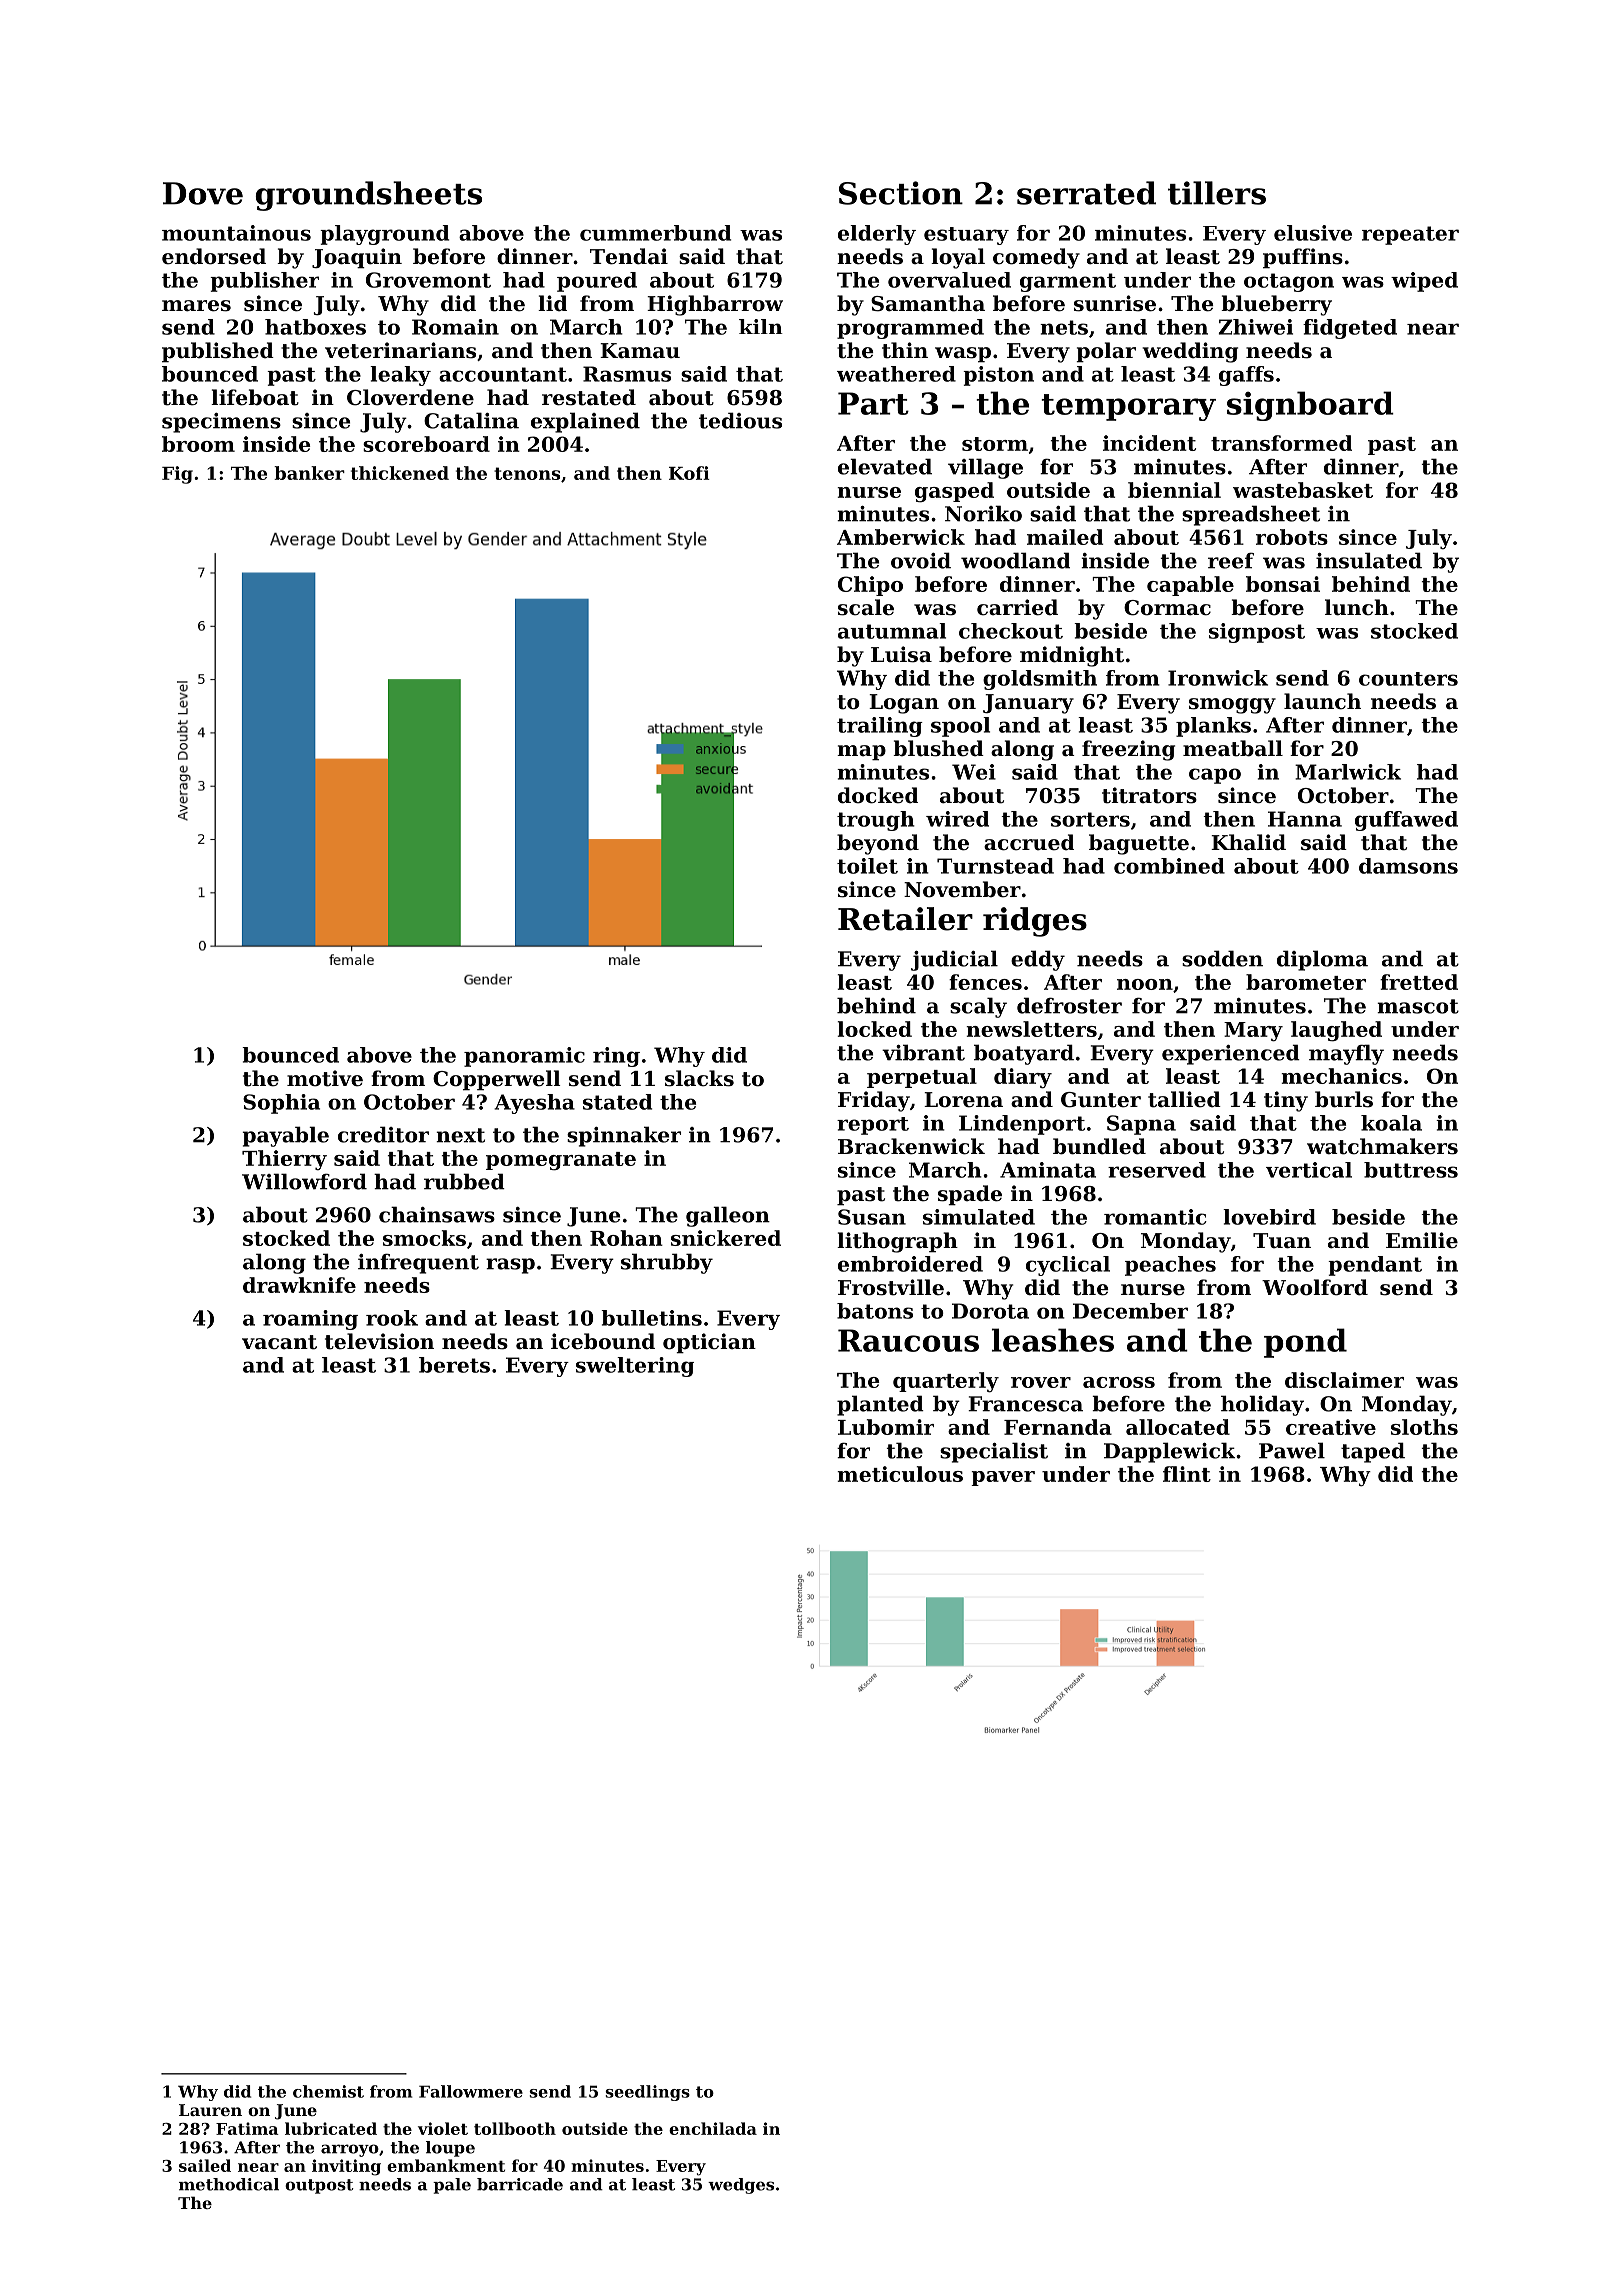 The width and height of the page is (1620, 2292). I want to click on Fallowmere, so click(471, 2091).
